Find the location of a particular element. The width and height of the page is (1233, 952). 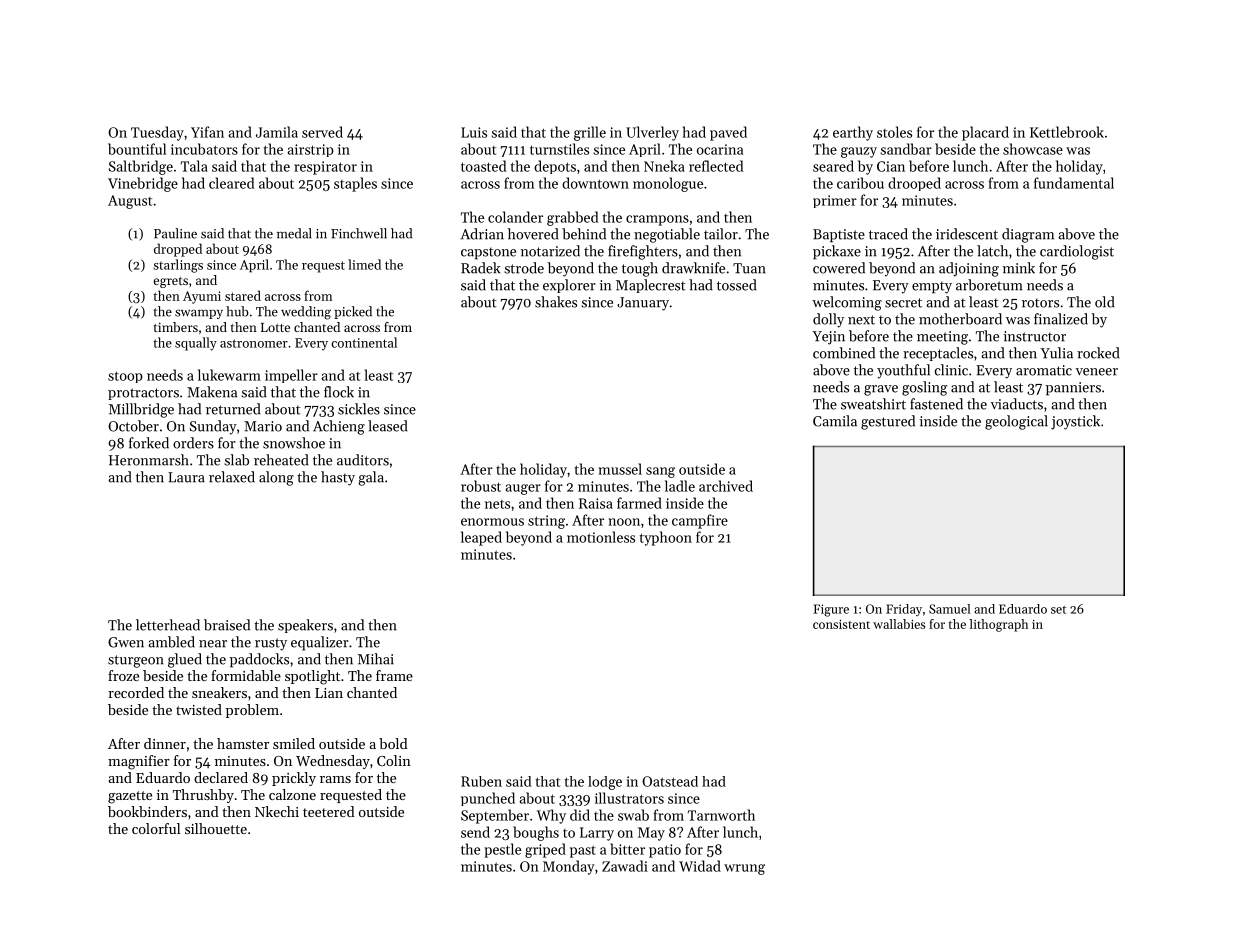

grille is located at coordinates (590, 133).
